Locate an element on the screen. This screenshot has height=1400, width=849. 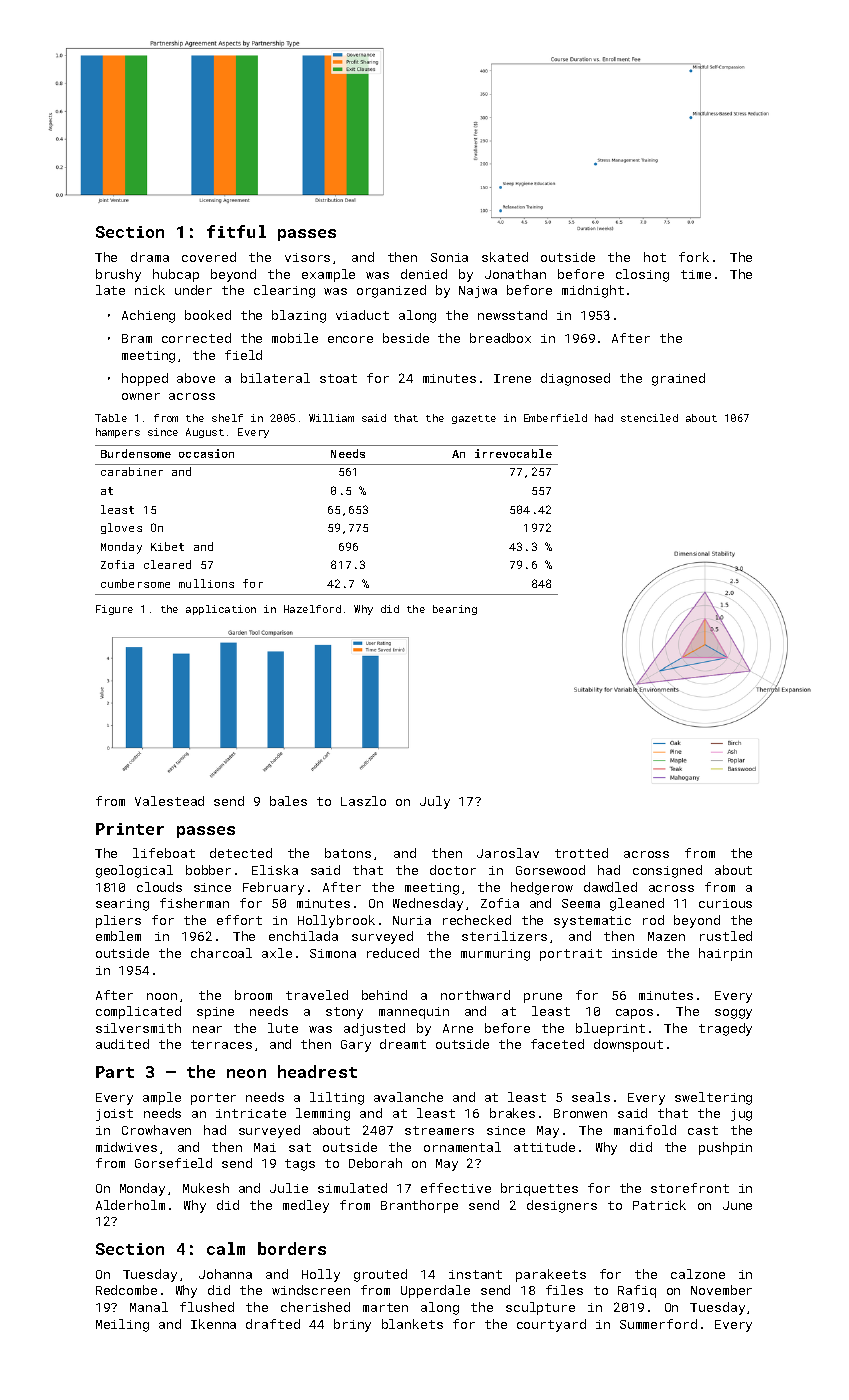
hubcap is located at coordinates (176, 275).
